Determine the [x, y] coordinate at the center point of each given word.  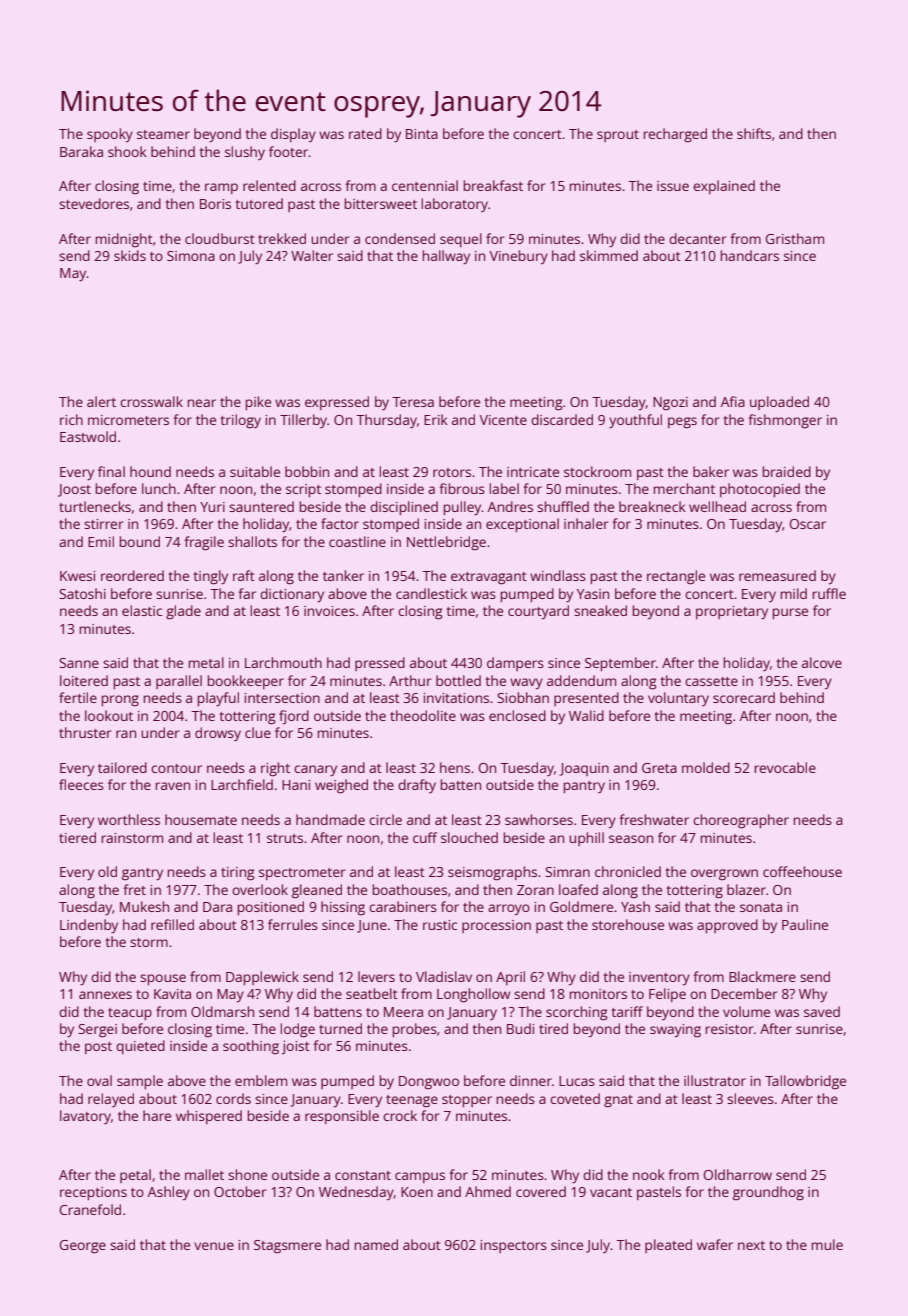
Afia [733, 401]
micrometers [128, 420]
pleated [668, 1246]
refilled [172, 924]
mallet [204, 1174]
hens [455, 767]
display [293, 135]
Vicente [503, 420]
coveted [575, 1098]
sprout [618, 136]
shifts [754, 133]
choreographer [741, 821]
